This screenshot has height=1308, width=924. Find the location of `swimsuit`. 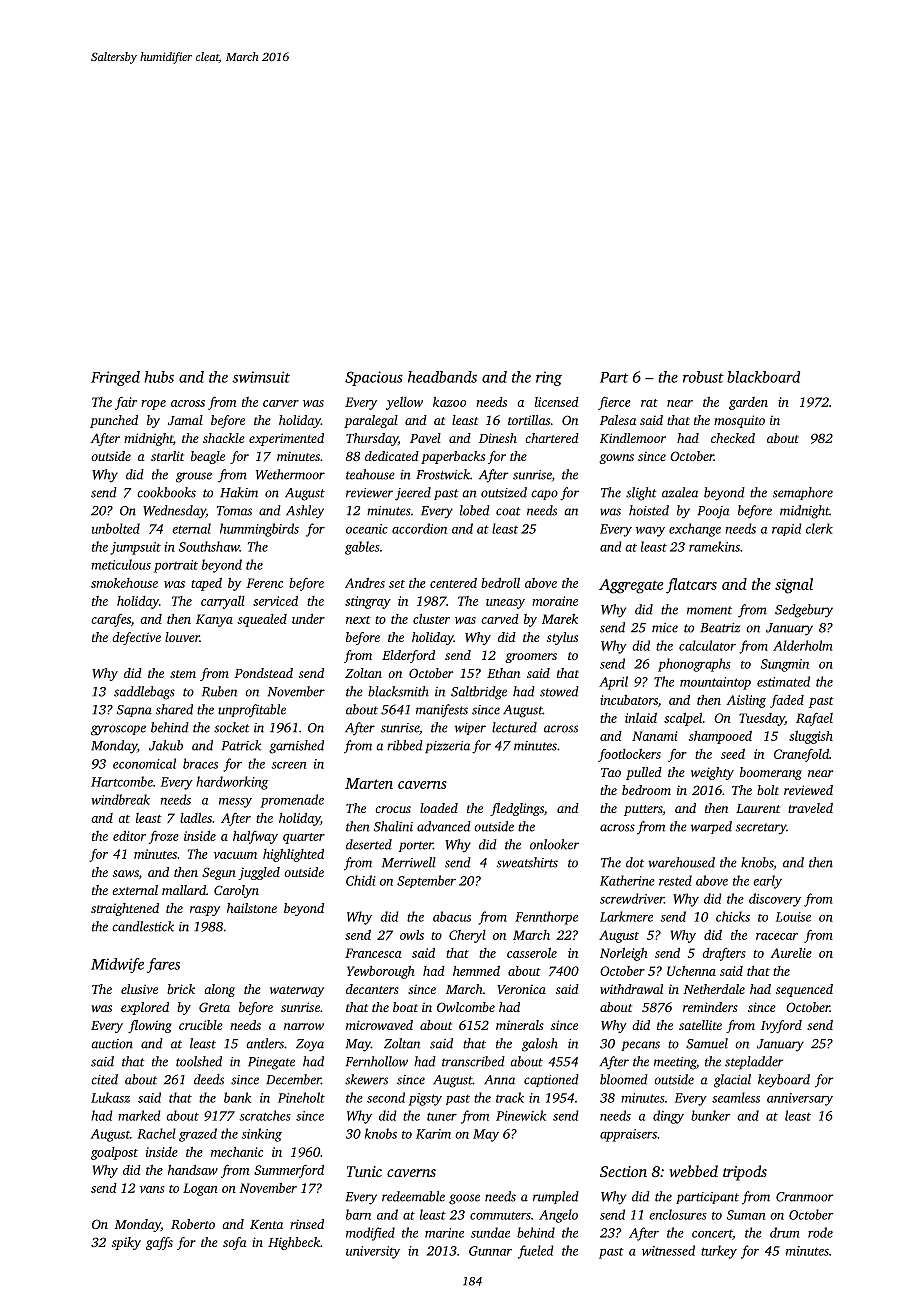

swimsuit is located at coordinates (261, 377).
